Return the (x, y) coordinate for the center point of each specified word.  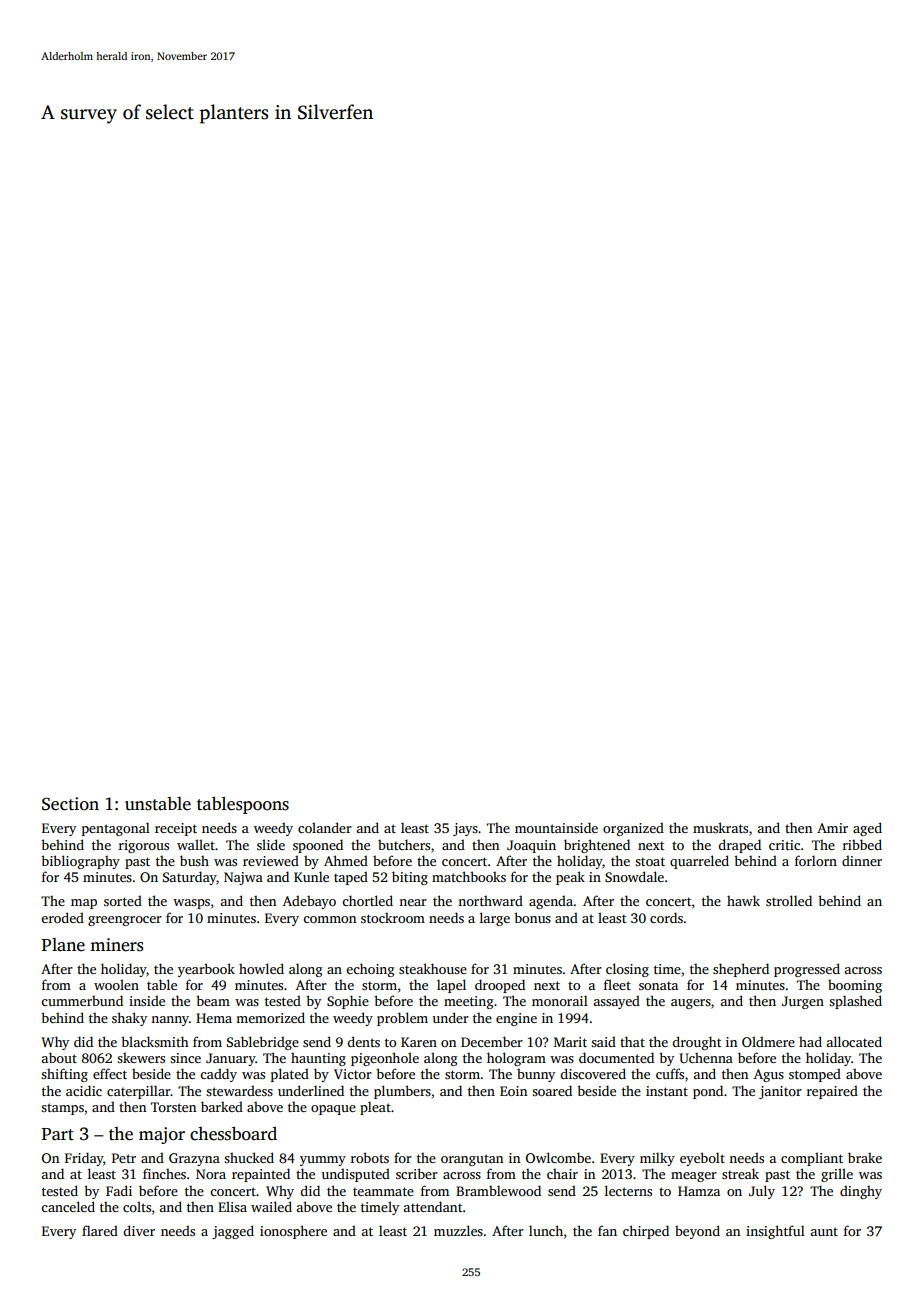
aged (867, 829)
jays (465, 829)
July (762, 1192)
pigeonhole (385, 1059)
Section (70, 804)
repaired (832, 1092)
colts (137, 1206)
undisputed (356, 1175)
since (185, 1058)
